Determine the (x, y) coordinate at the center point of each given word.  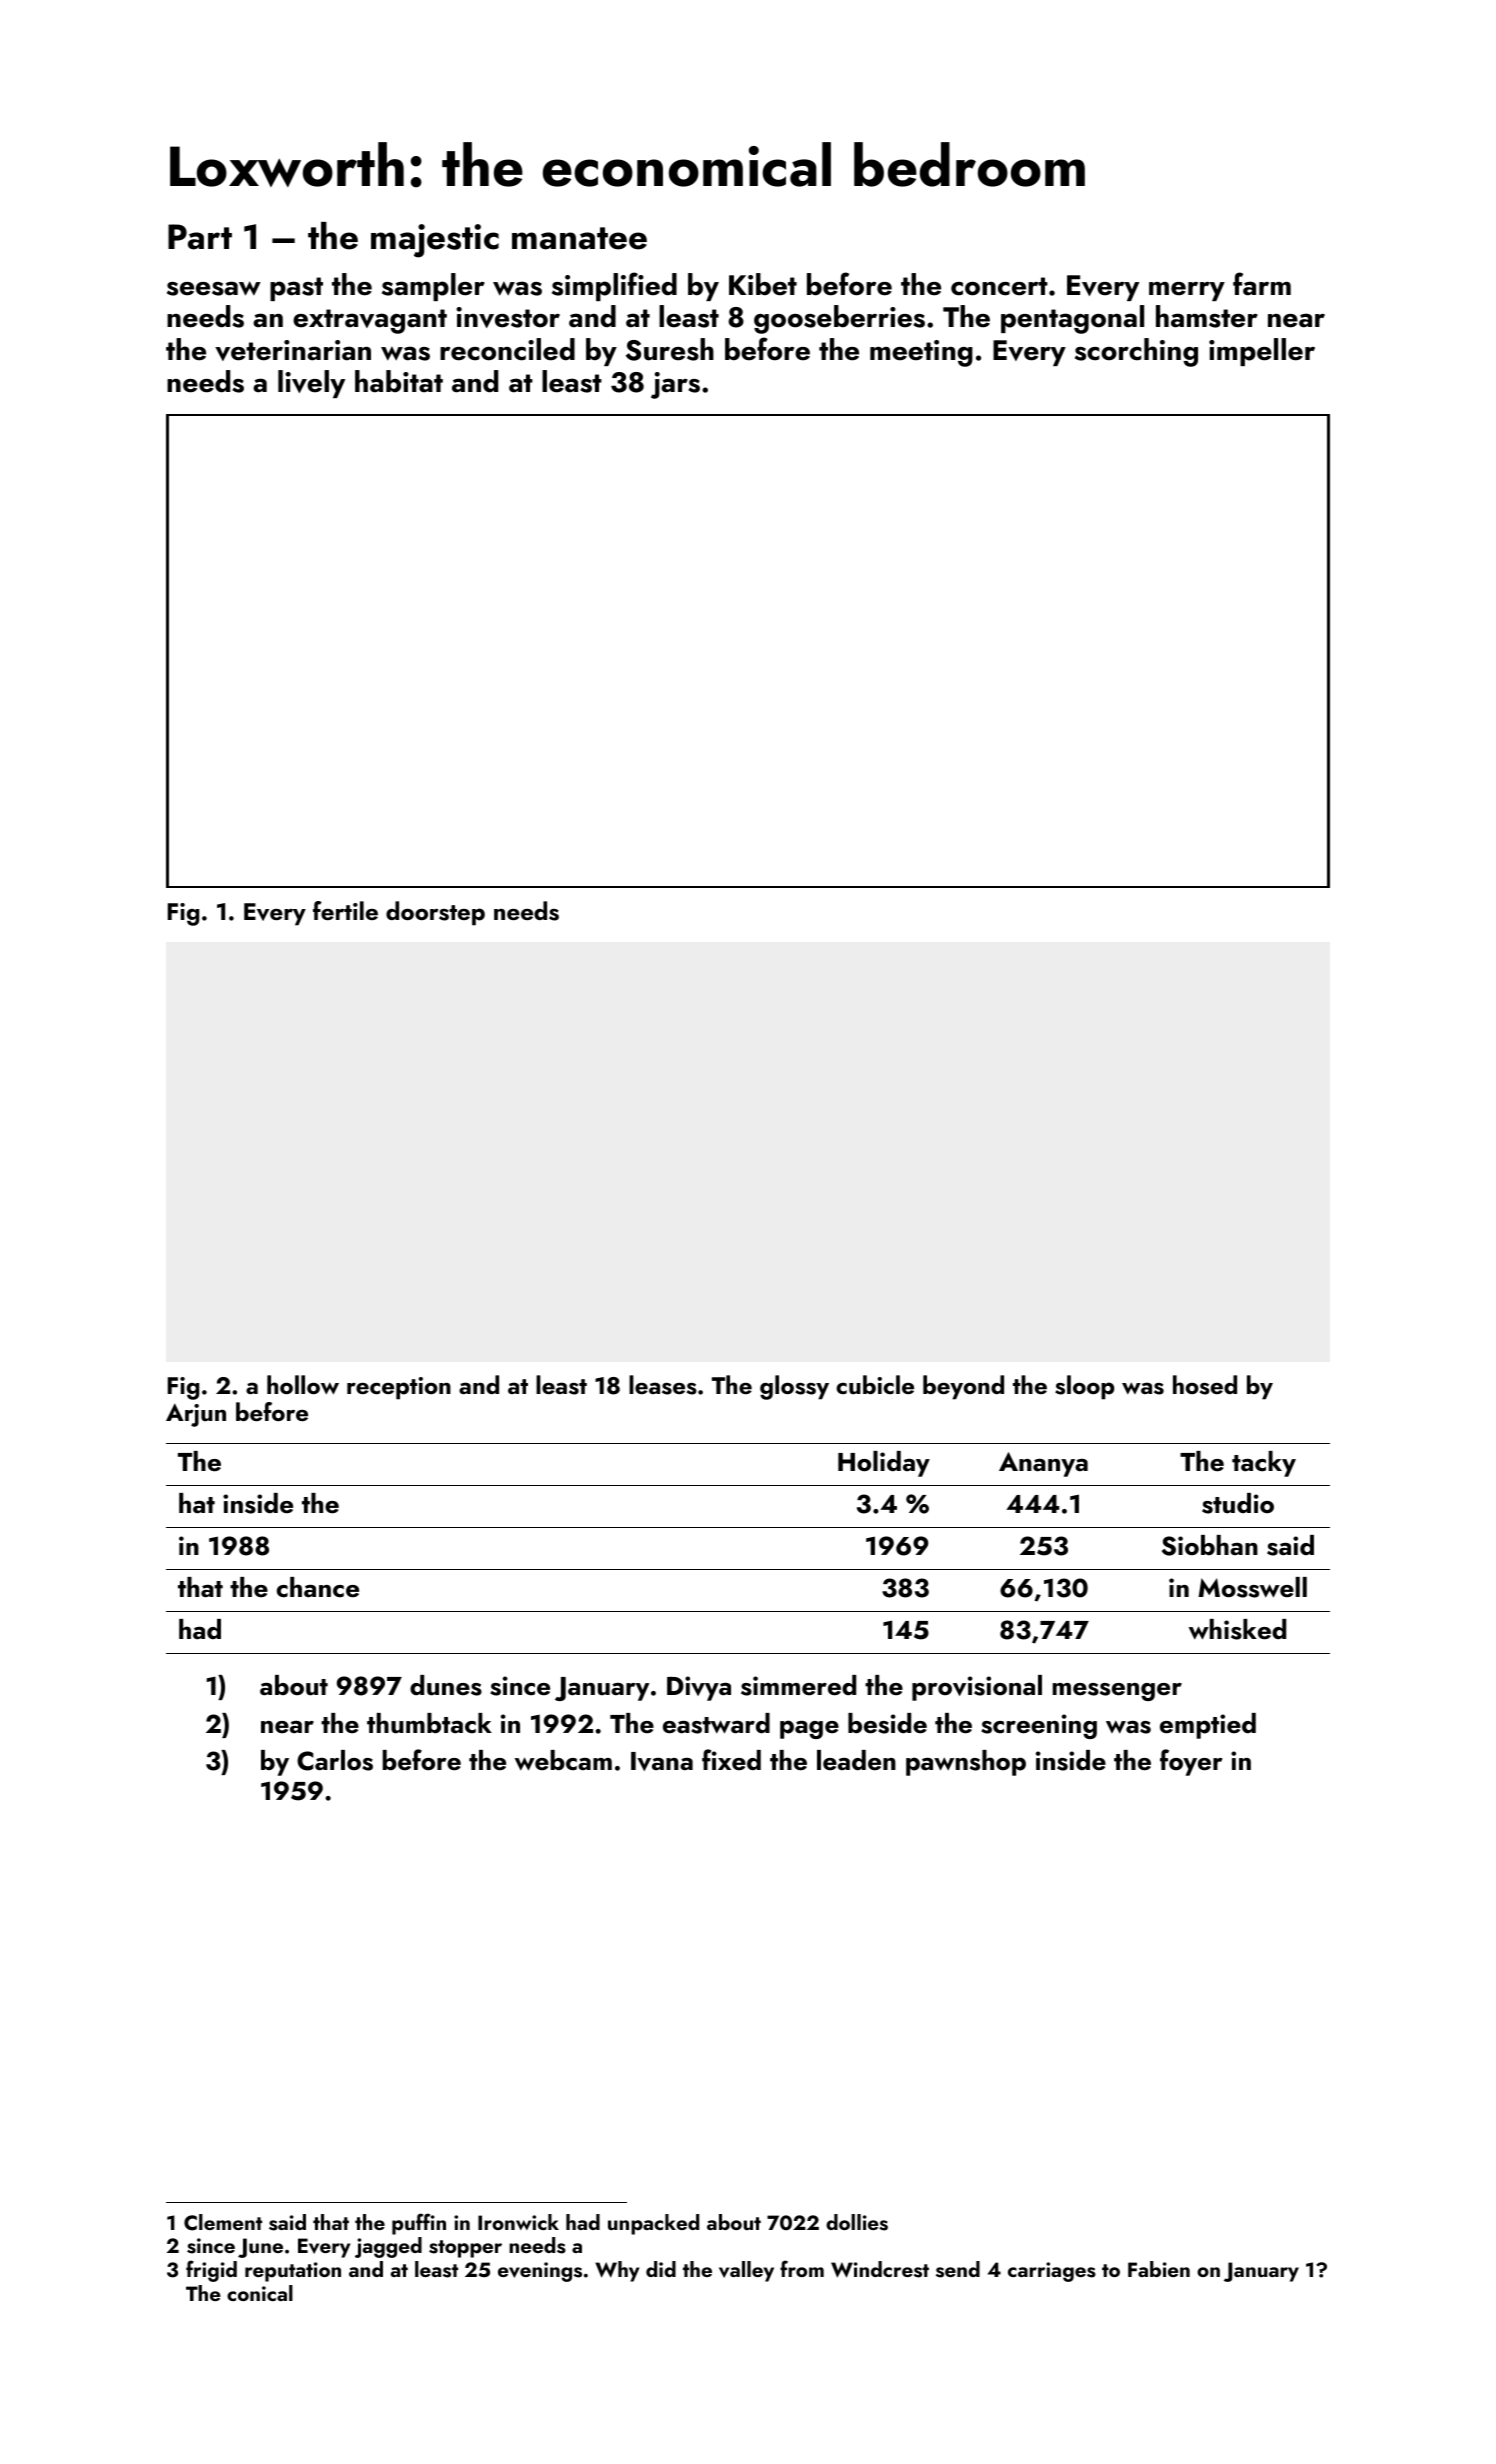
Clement (223, 2222)
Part (200, 237)
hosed (1205, 1385)
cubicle (875, 1385)
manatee (579, 238)
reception (399, 1388)
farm (1262, 284)
